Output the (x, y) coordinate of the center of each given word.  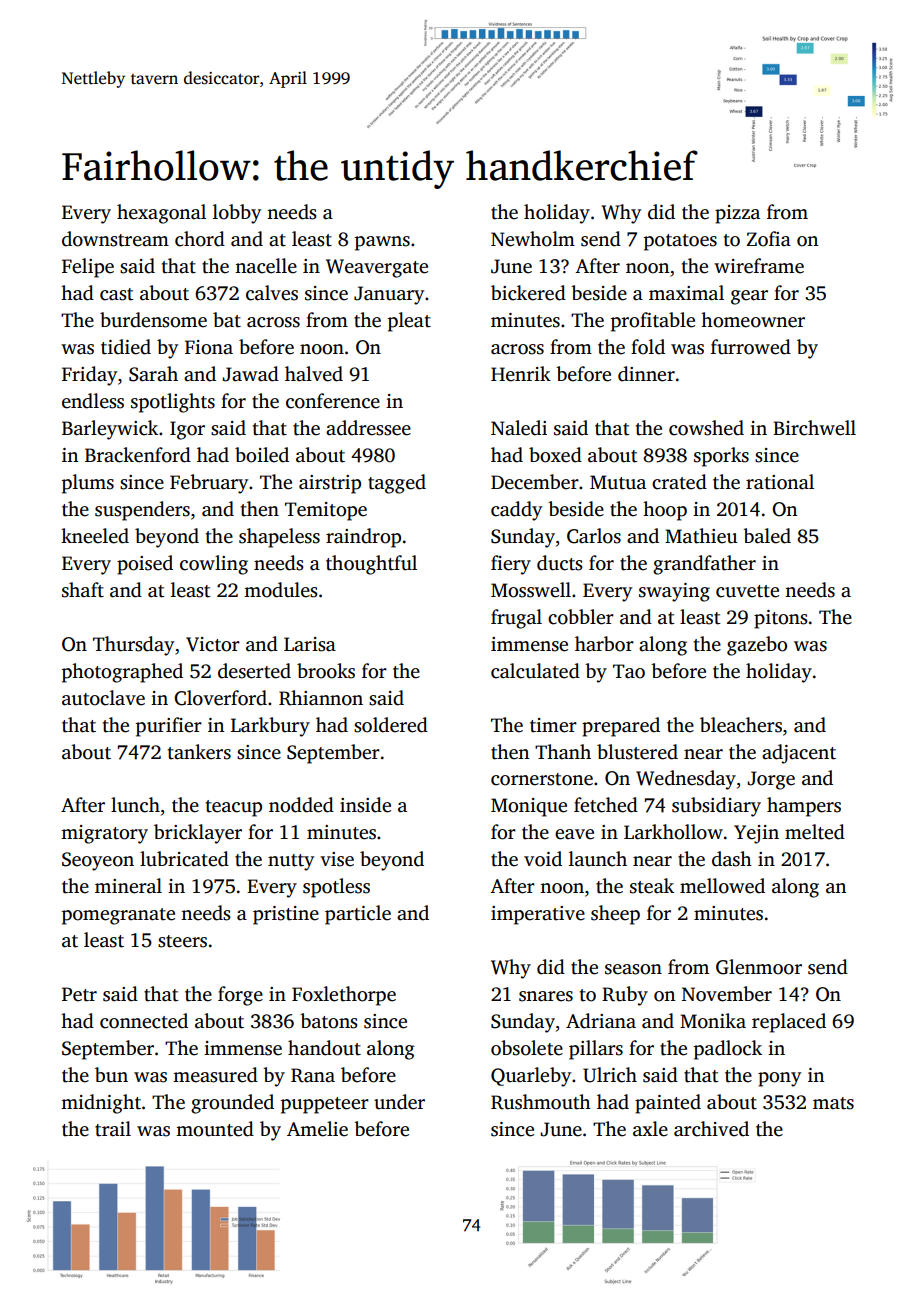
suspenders (142, 511)
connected (144, 1021)
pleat (409, 322)
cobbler (581, 617)
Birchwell (814, 428)
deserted (254, 671)
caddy (516, 511)
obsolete (527, 1048)
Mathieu (701, 536)
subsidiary (716, 807)
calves (272, 293)
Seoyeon (98, 861)
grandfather (704, 565)
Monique (529, 807)
